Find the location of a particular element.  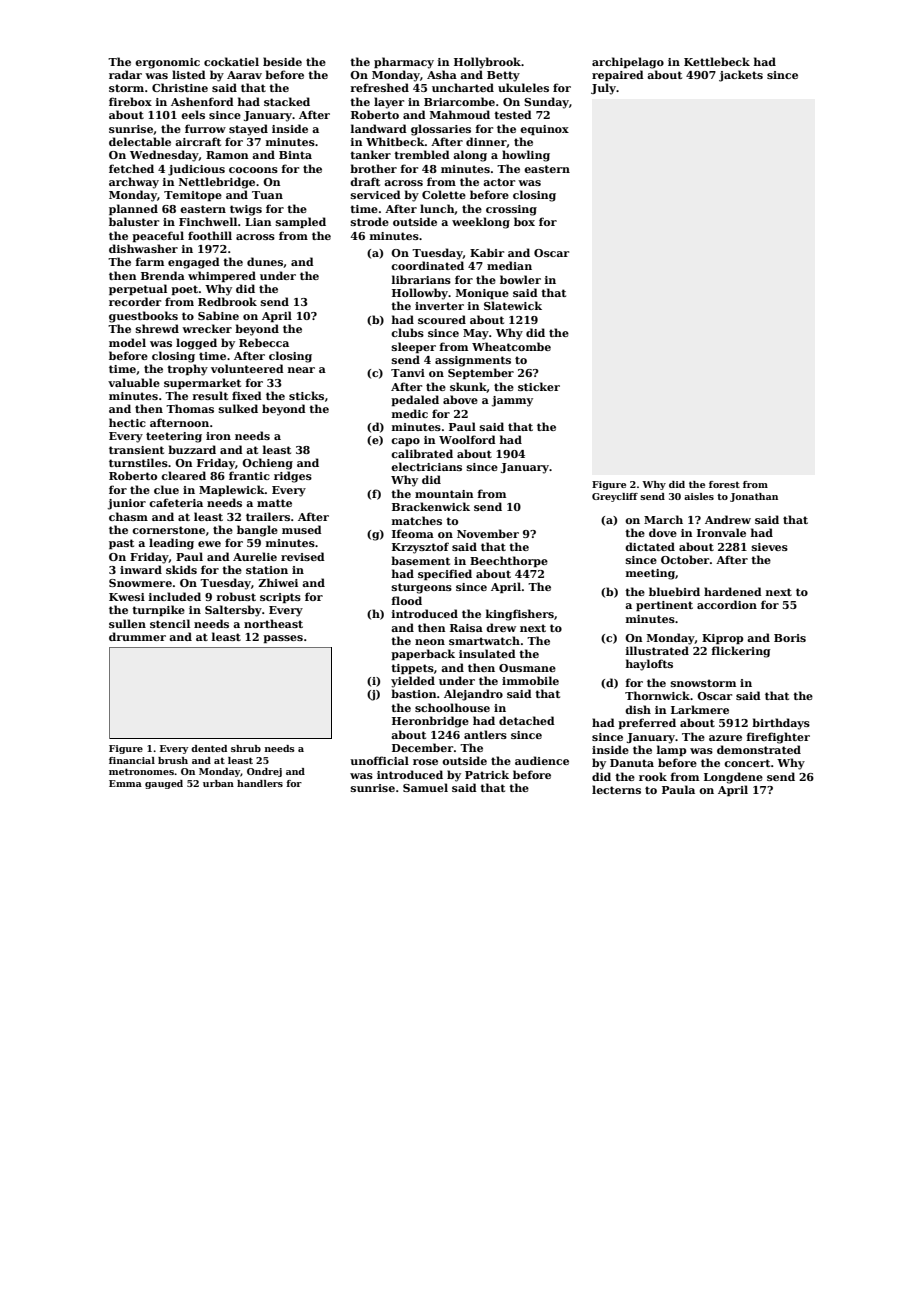

trophy is located at coordinates (187, 370).
